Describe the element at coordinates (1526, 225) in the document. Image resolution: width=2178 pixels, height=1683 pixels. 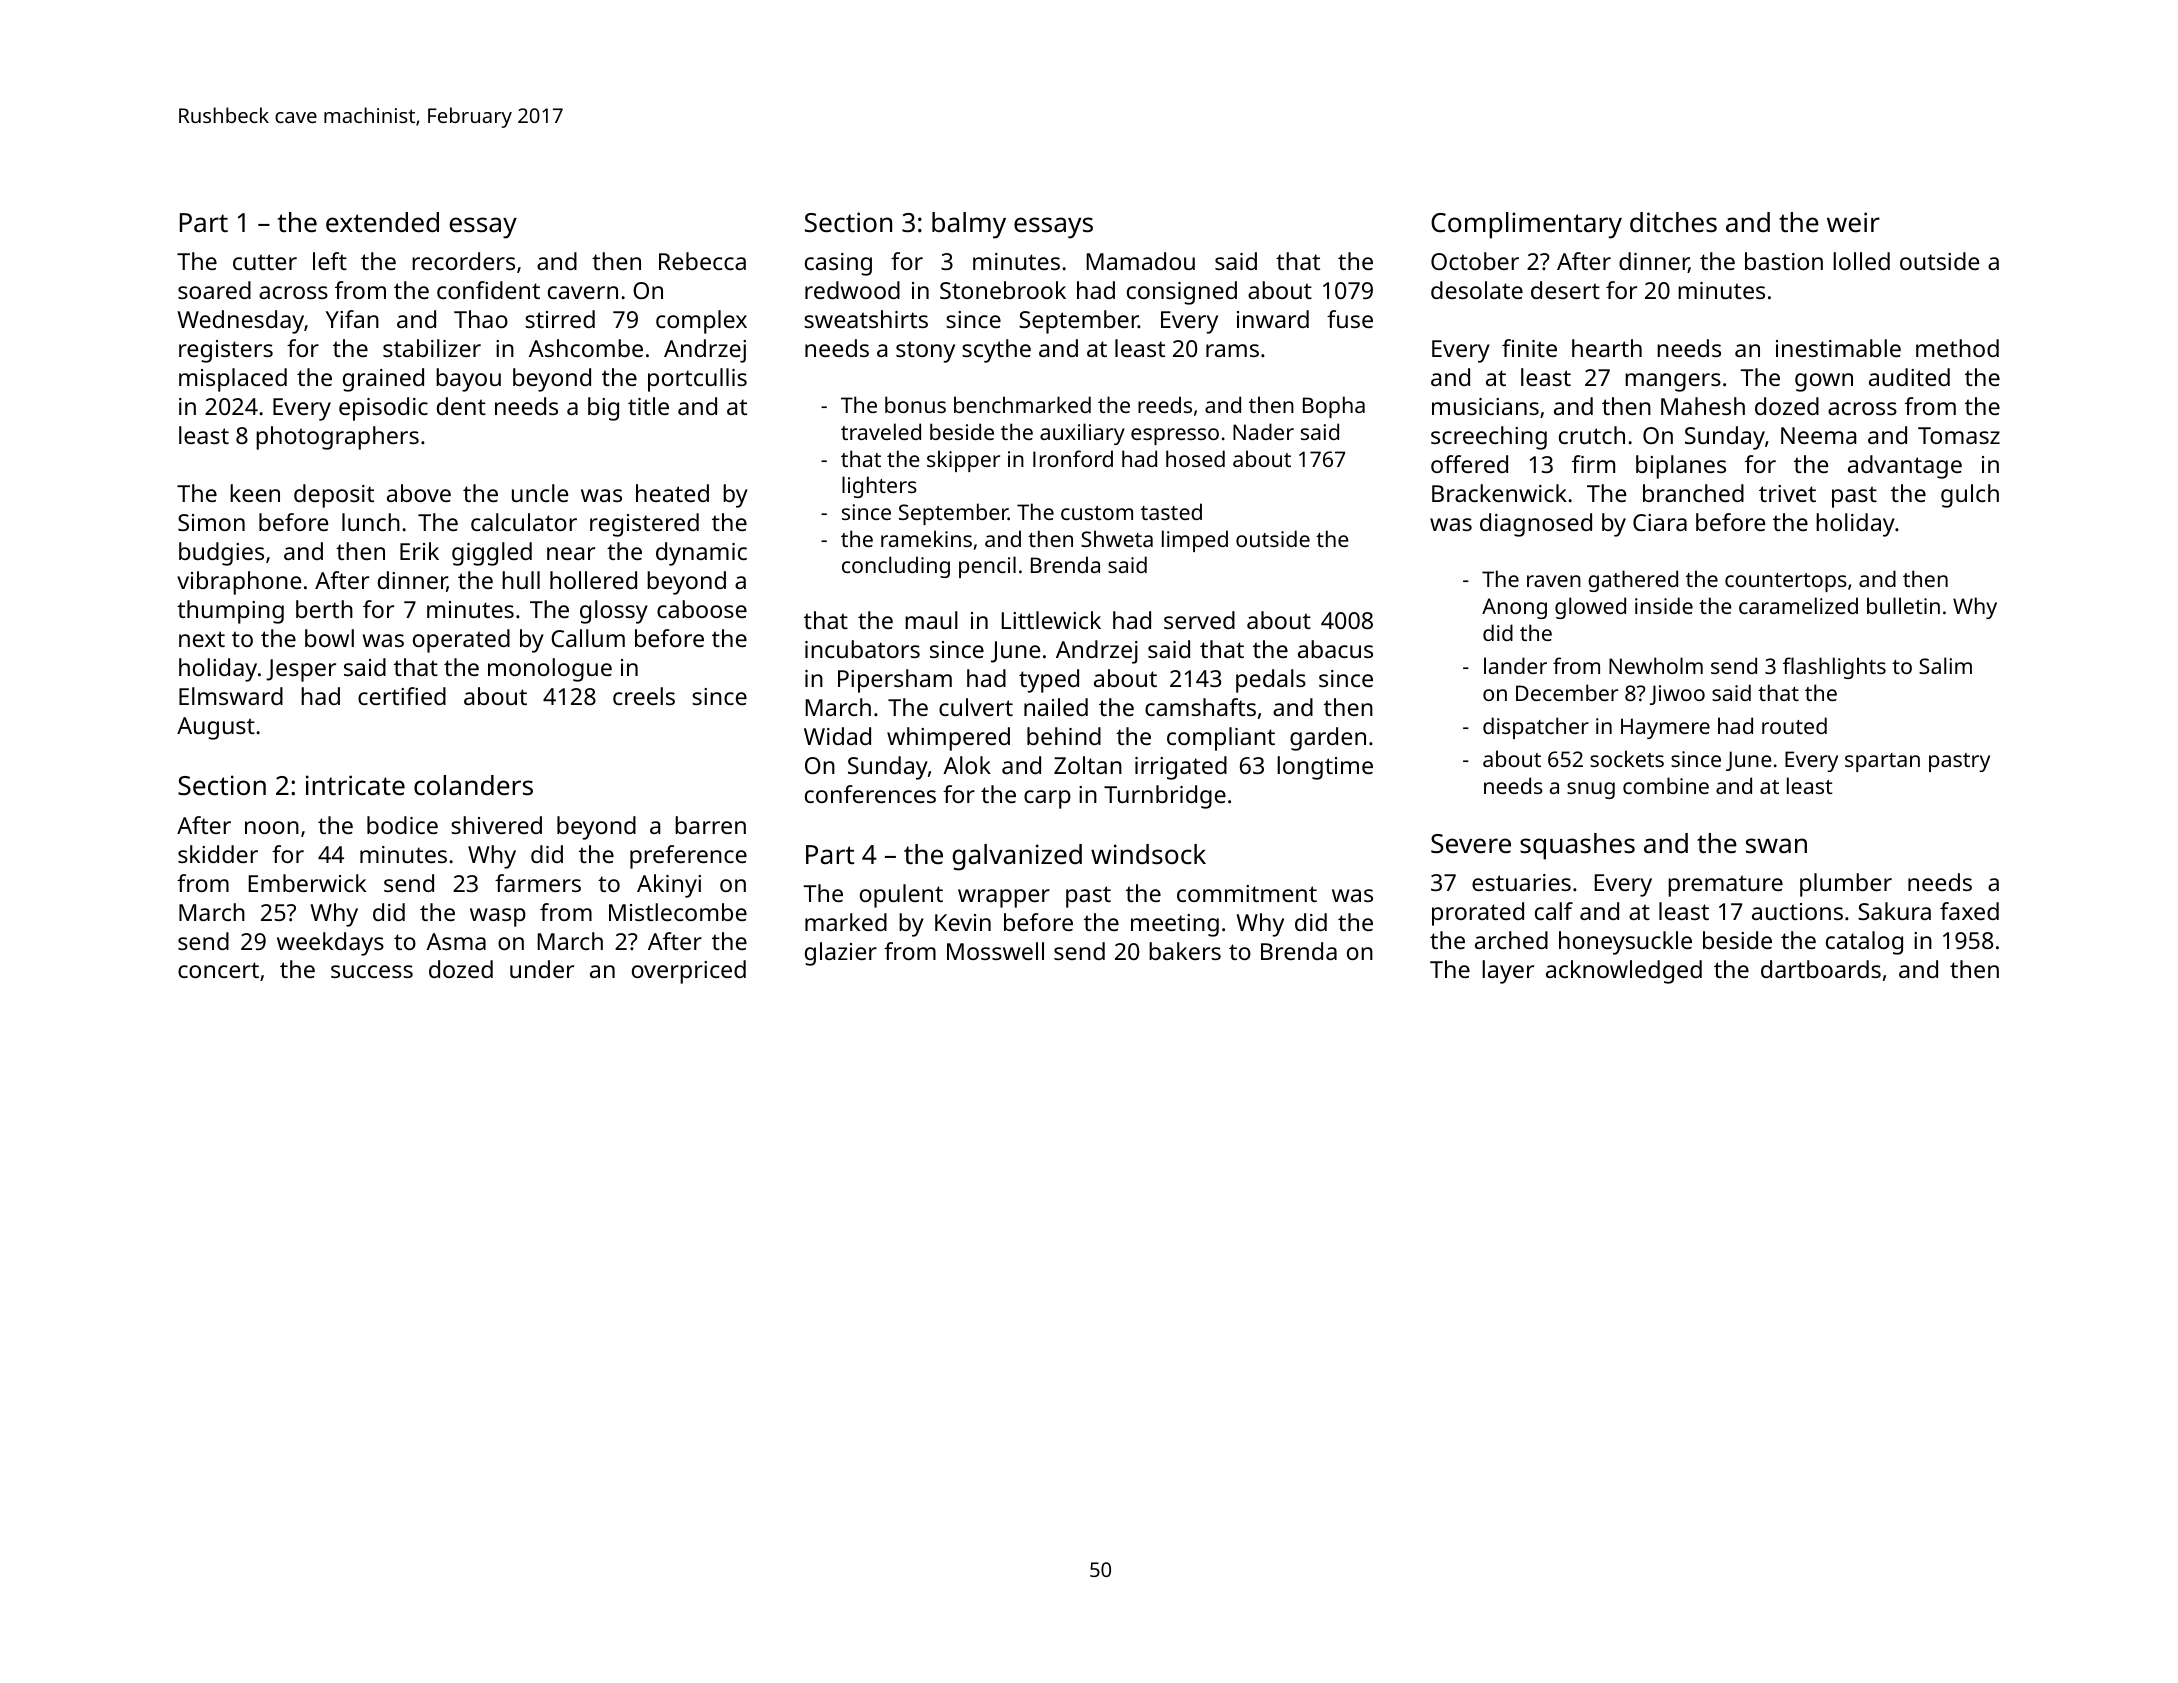
I see `Complimentary` at that location.
